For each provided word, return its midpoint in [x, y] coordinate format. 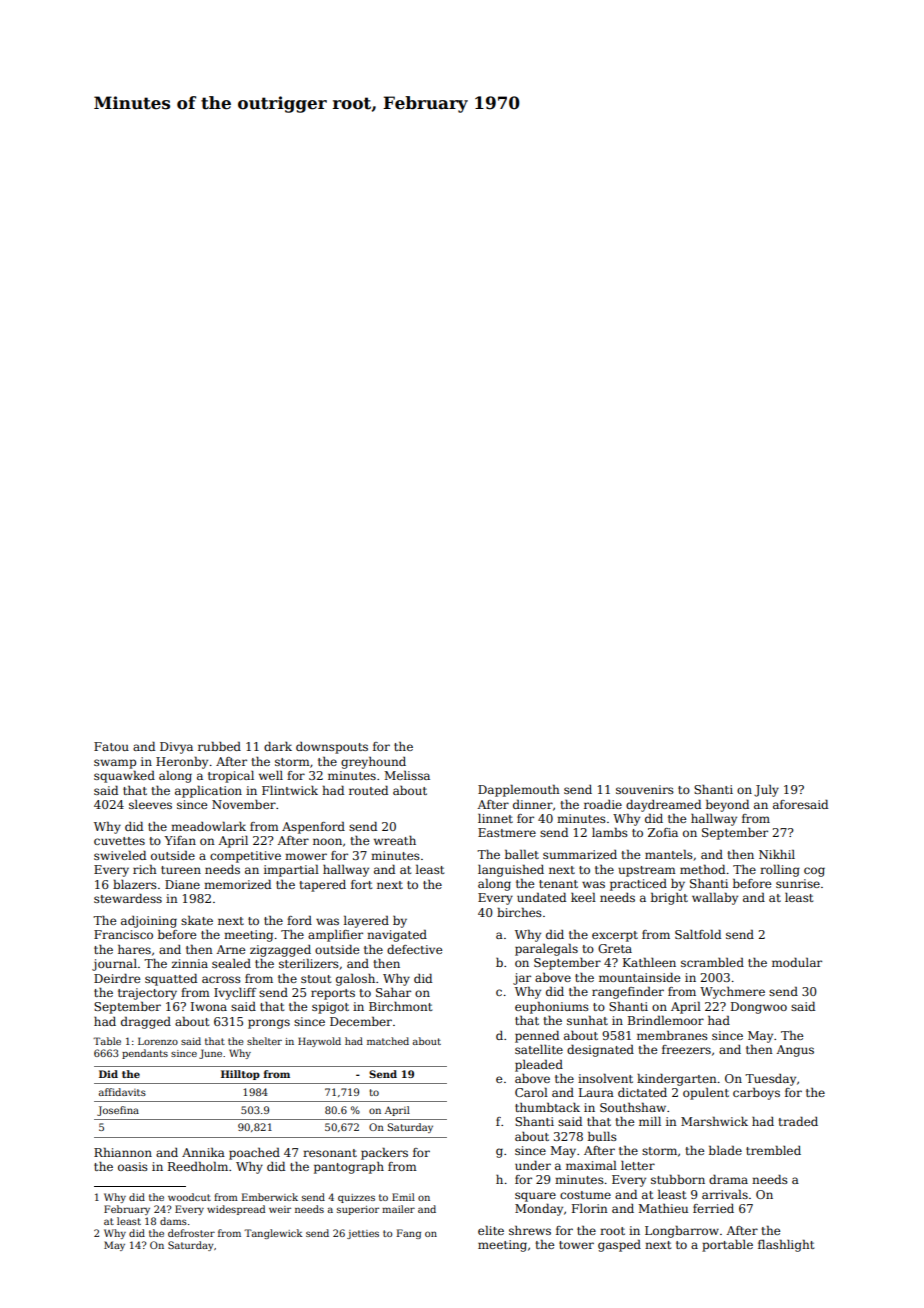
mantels [669, 854]
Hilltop [240, 1075]
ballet [522, 854]
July [766, 791]
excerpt [615, 936]
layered [366, 922]
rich [145, 869]
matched [388, 1041]
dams [173, 1221]
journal [114, 965]
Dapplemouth [519, 791]
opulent [706, 1094]
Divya [176, 748]
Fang [409, 1234]
